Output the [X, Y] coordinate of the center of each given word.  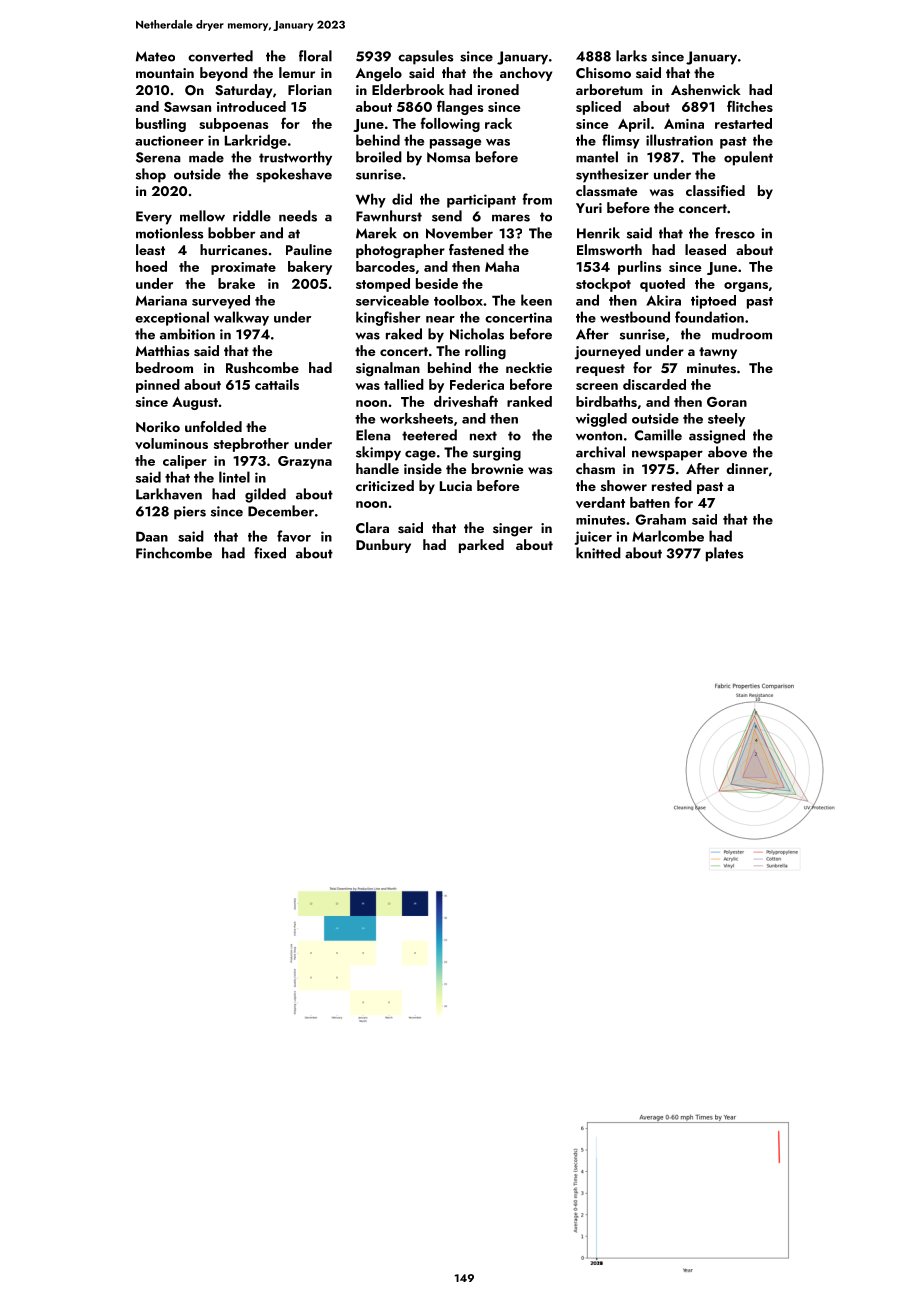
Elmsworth [609, 249]
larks [631, 56]
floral [315, 56]
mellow [202, 216]
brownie [497, 468]
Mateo [155, 56]
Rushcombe [262, 367]
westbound [635, 317]
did [402, 199]
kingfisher [388, 318]
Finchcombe [174, 553]
